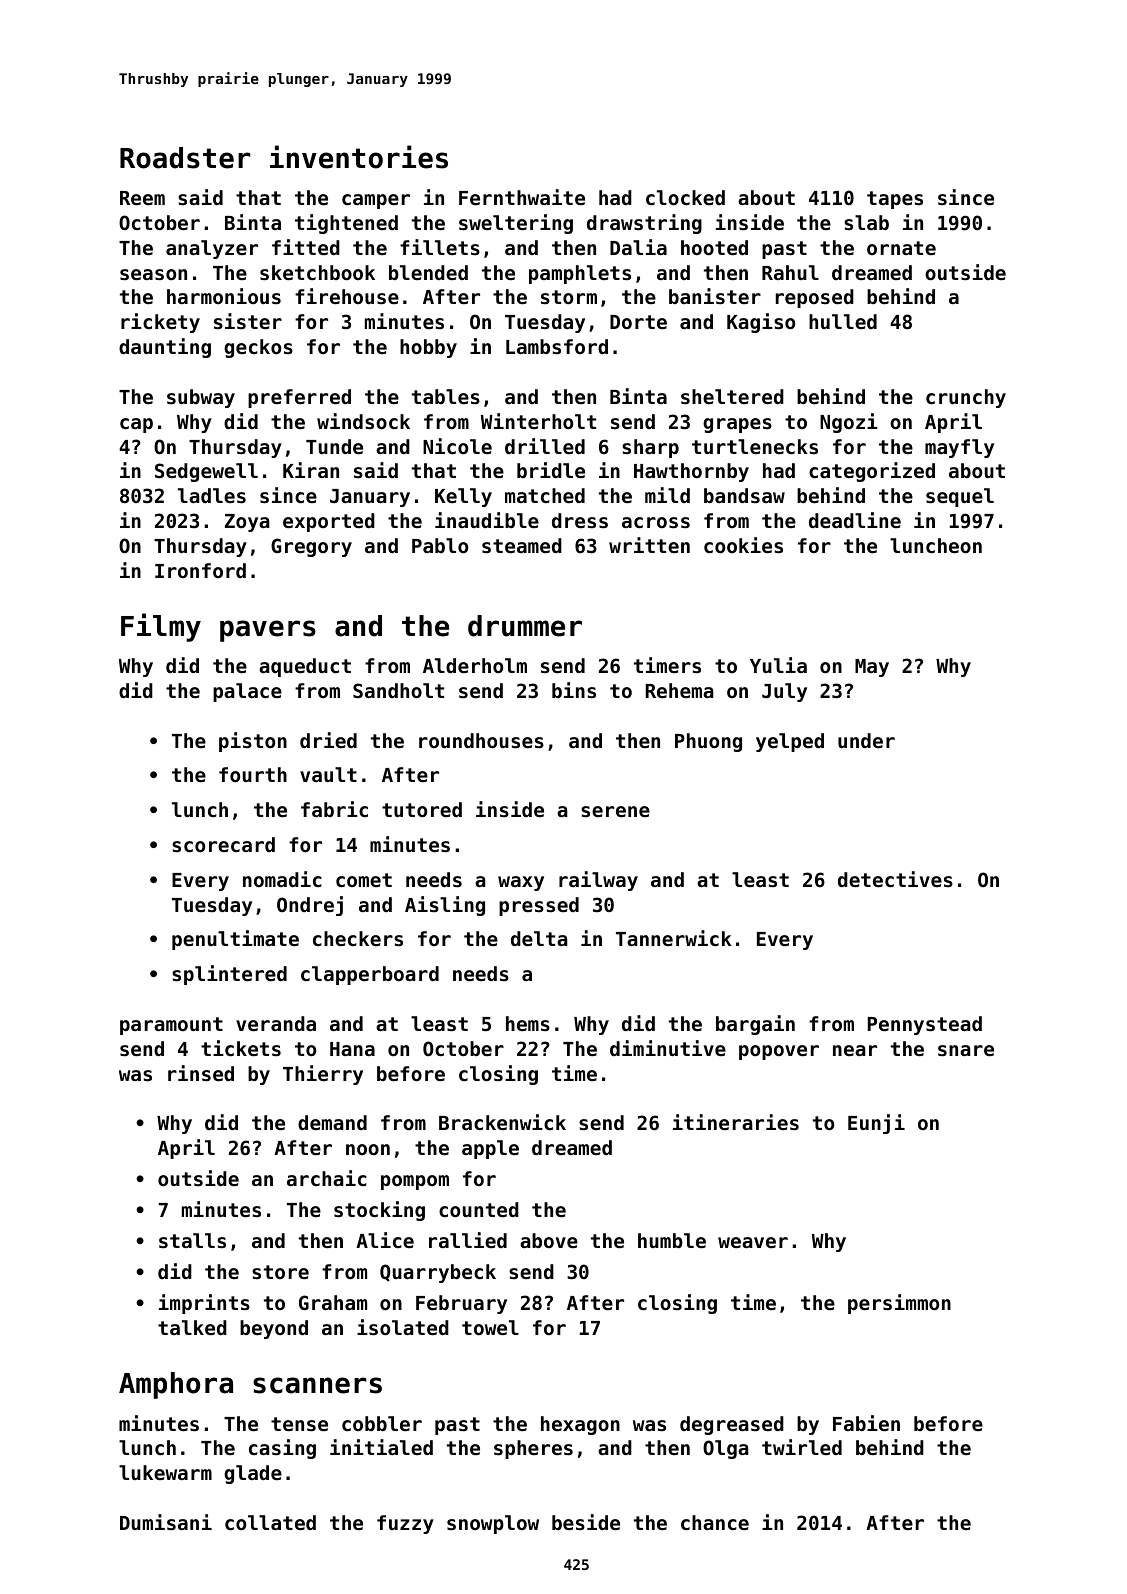 This image has height=1594, width=1127. Describe the element at coordinates (328, 740) in the image. I see `dried` at that location.
